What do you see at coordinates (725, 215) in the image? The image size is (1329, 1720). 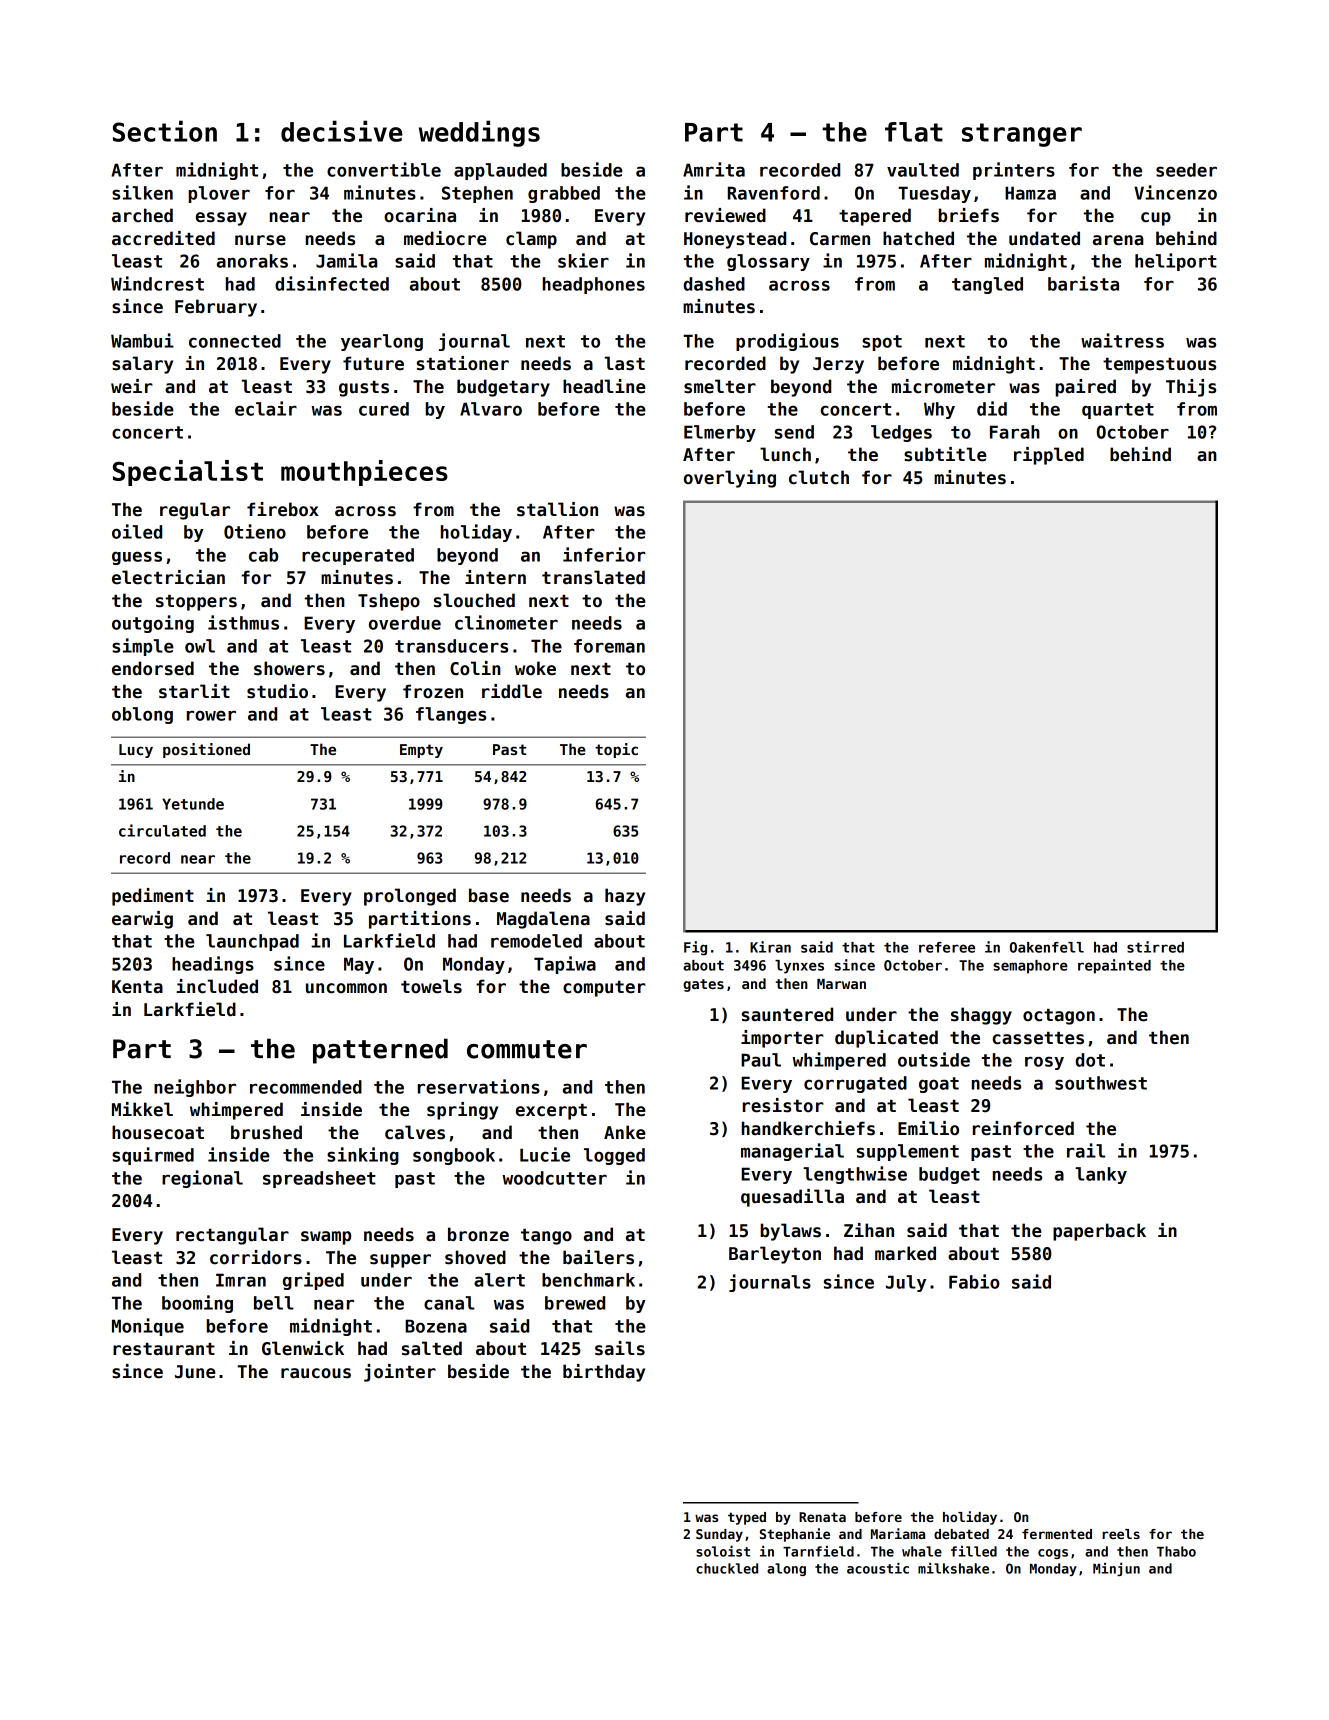 I see `reviewed` at bounding box center [725, 215].
